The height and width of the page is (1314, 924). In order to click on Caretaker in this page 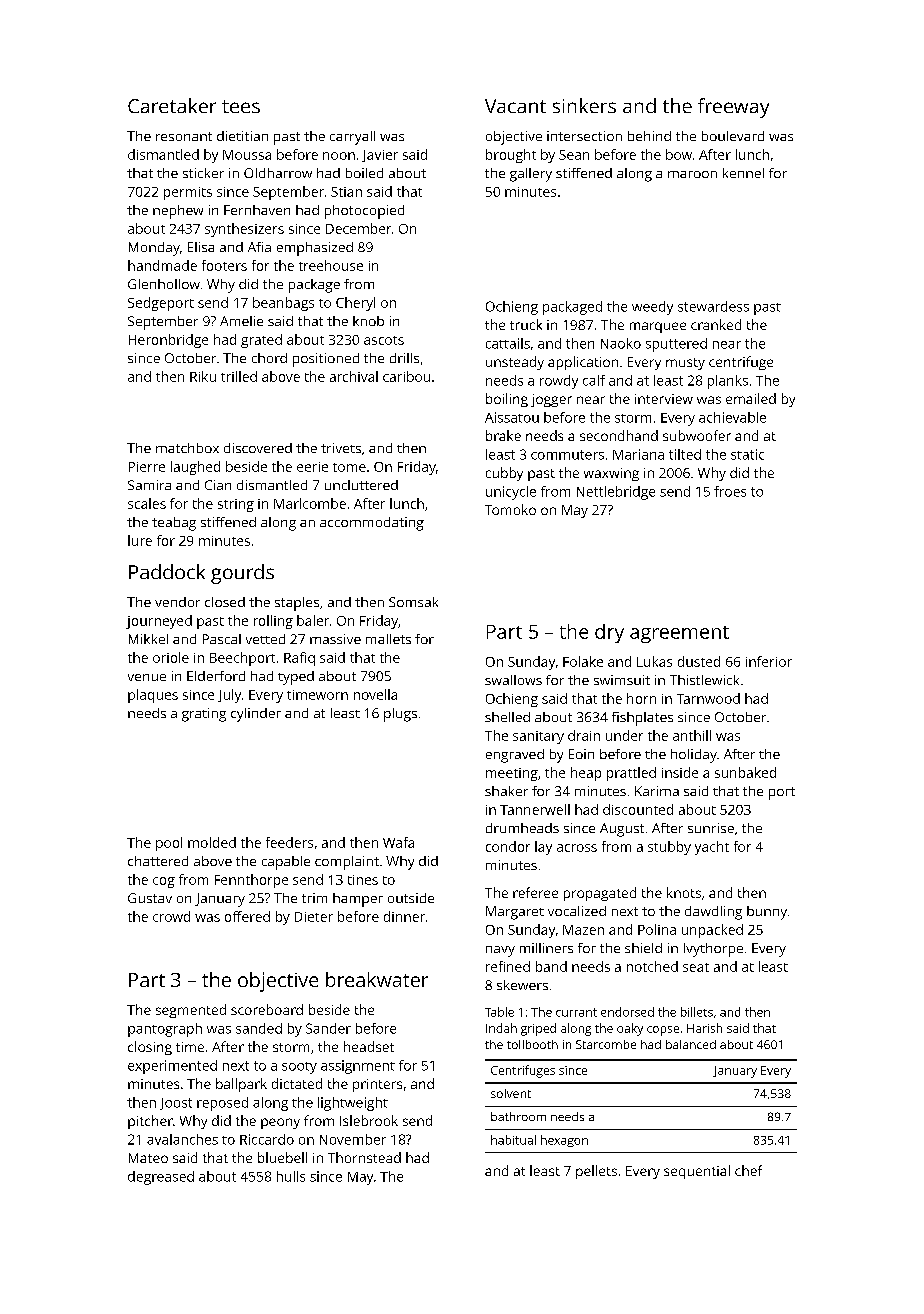, I will do `click(172, 105)`.
